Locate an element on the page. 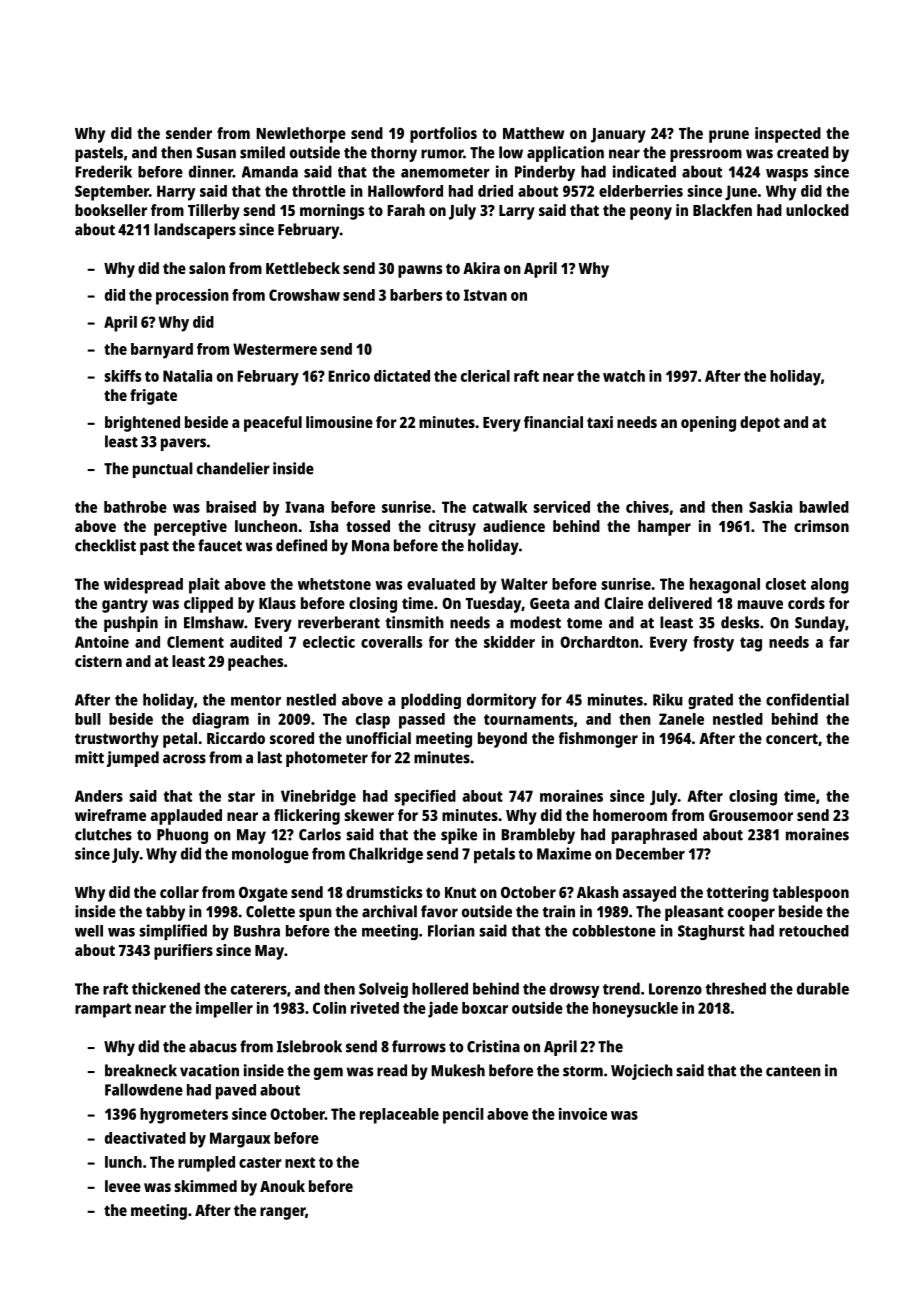  threshed is located at coordinates (735, 988).
